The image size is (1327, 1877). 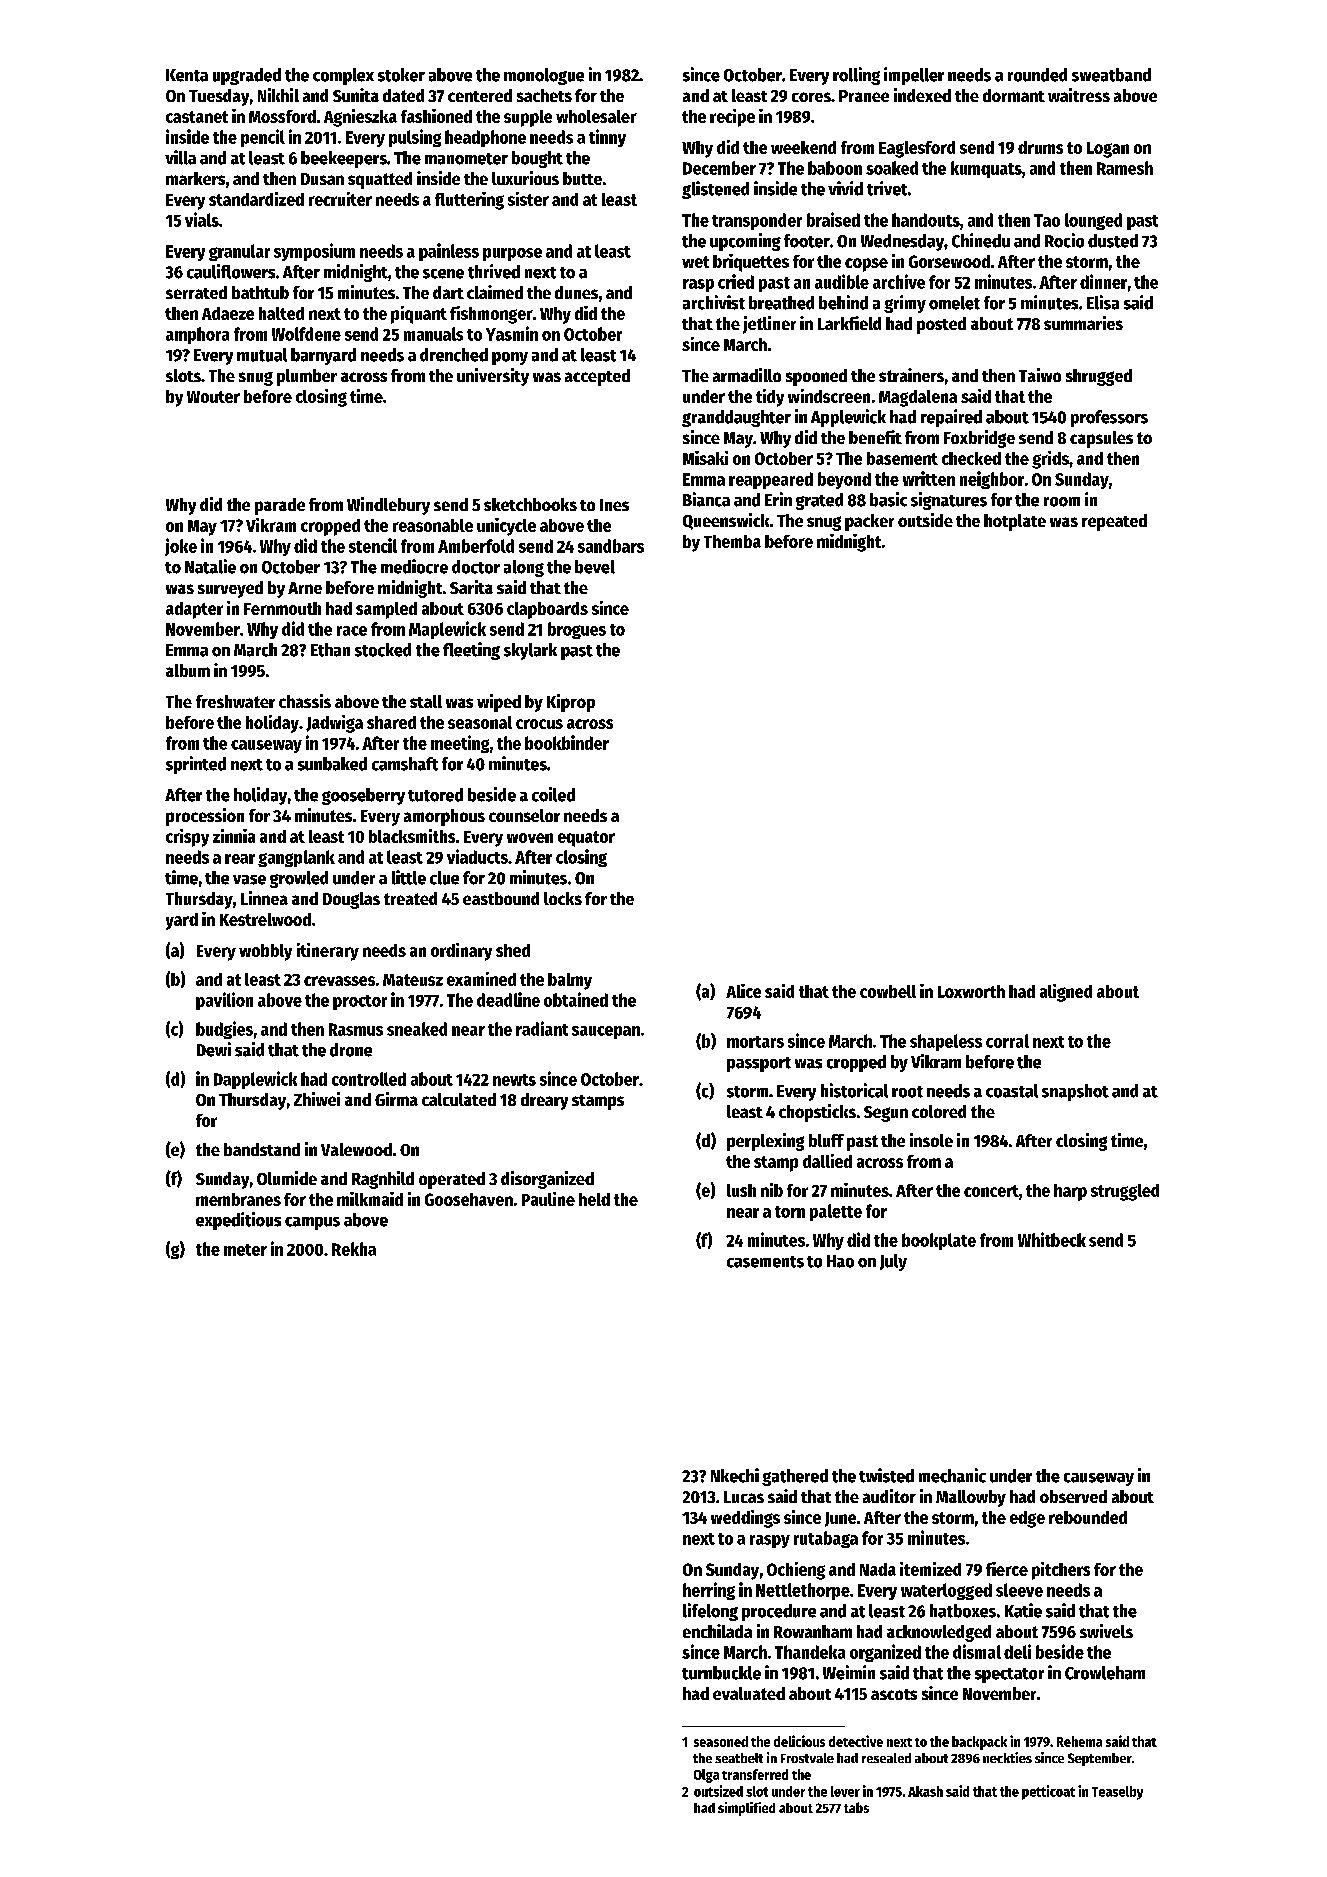 What do you see at coordinates (925, 520) in the screenshot?
I see `outside` at bounding box center [925, 520].
